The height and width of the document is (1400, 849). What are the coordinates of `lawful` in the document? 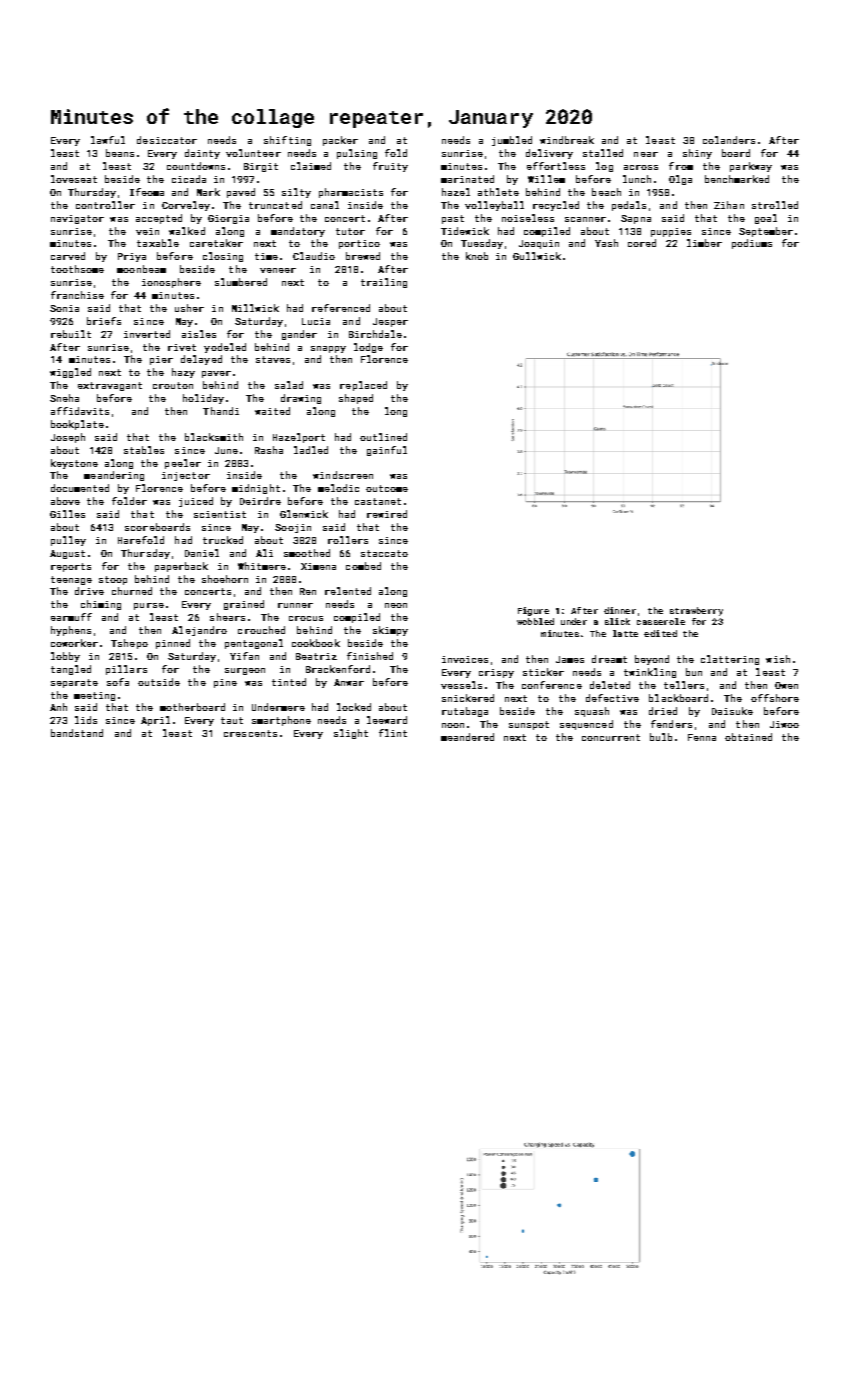 It's located at (108, 140).
